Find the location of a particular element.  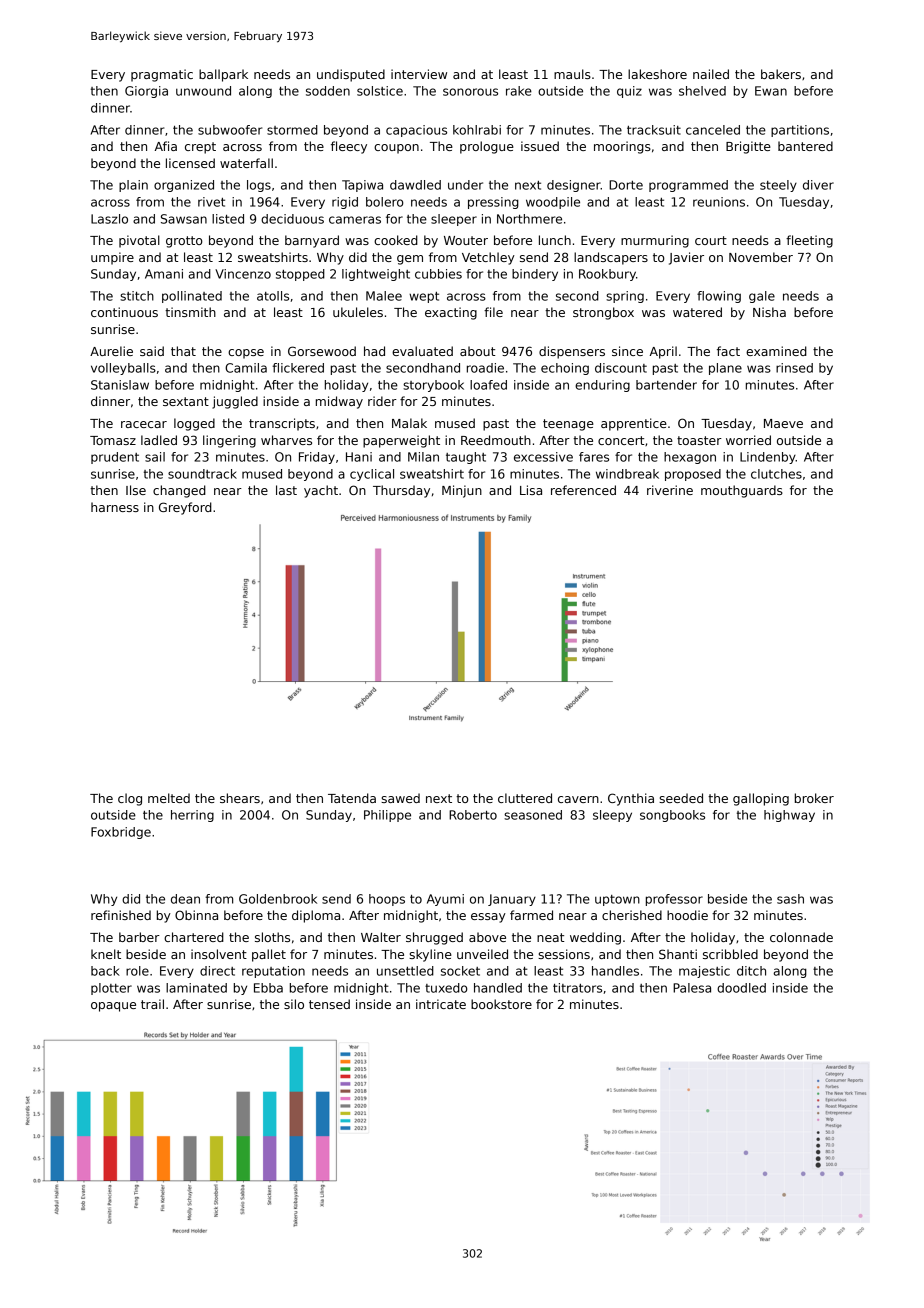

seeded is located at coordinates (681, 798).
